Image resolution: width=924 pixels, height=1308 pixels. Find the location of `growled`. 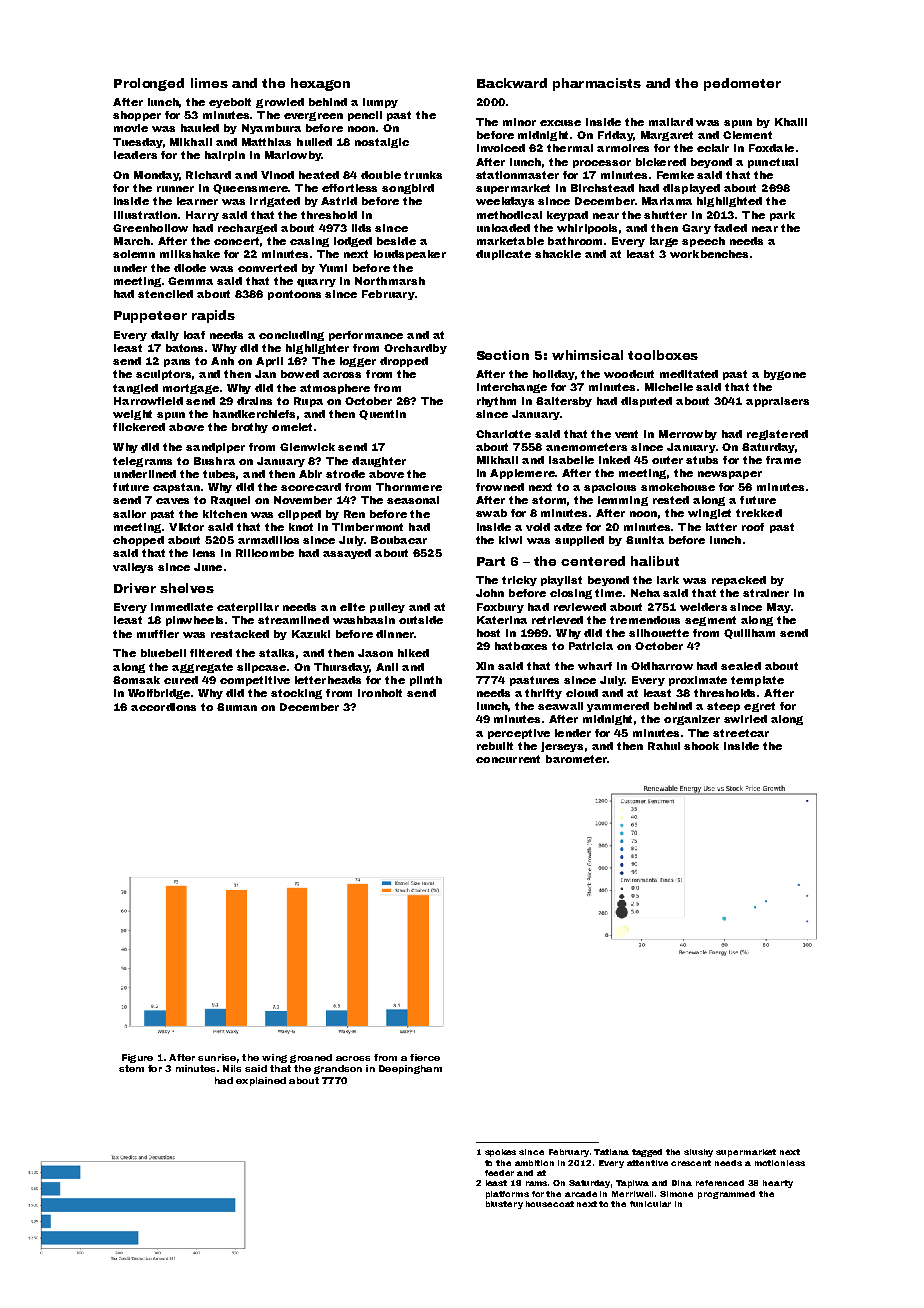

growled is located at coordinates (280, 103).
